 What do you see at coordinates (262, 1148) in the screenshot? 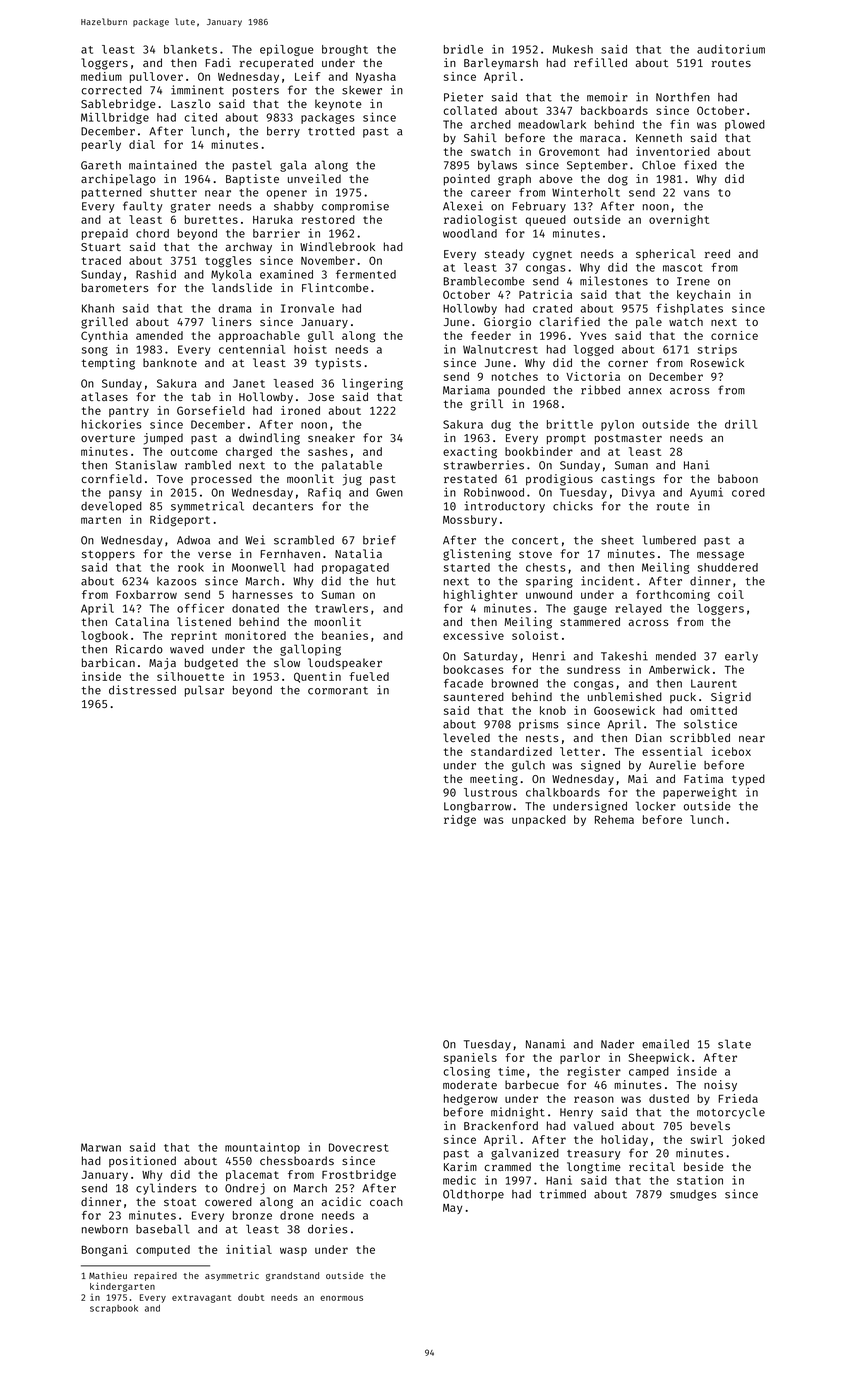
I see `mountaintop` at bounding box center [262, 1148].
